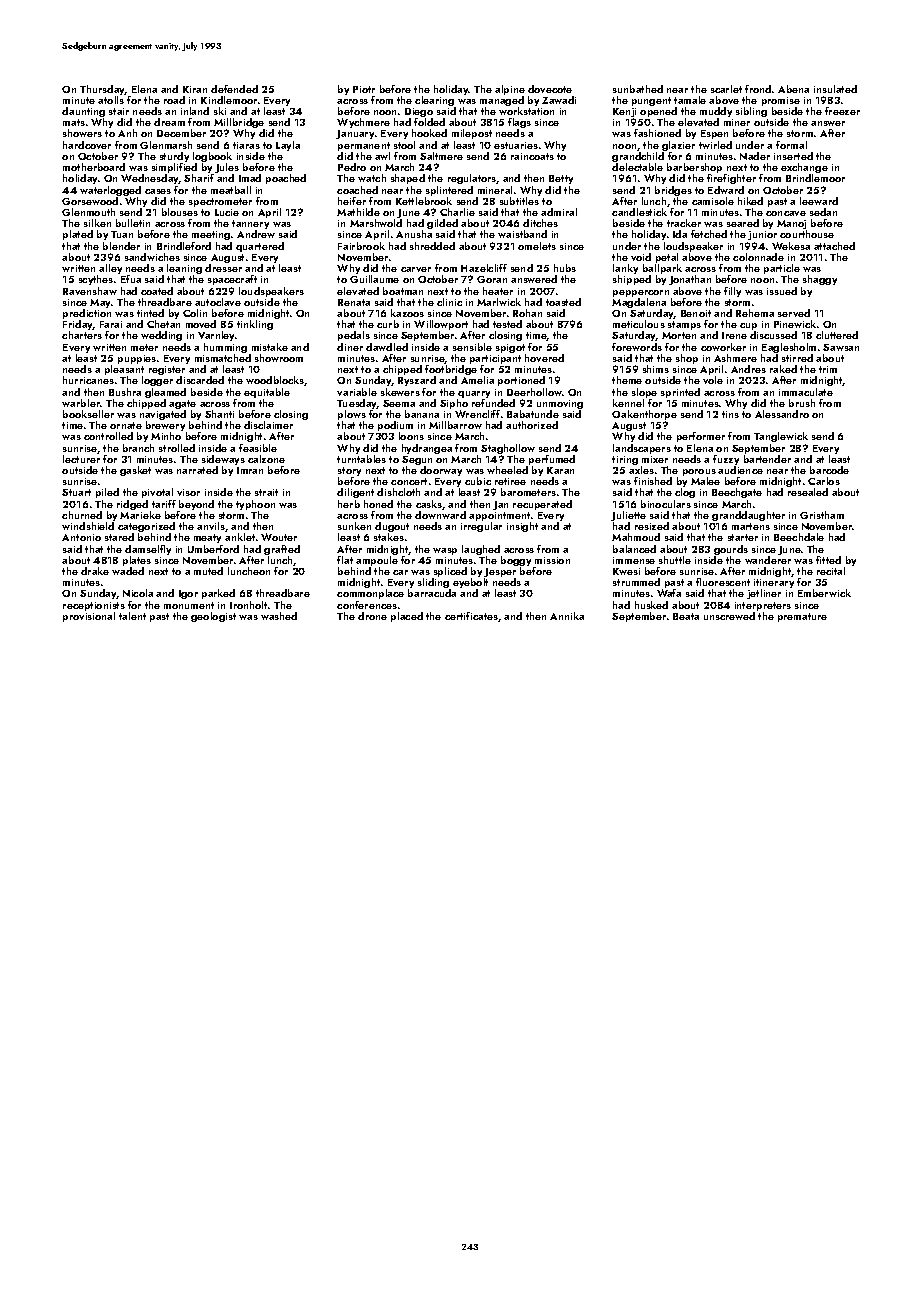 The image size is (924, 1308). I want to click on Oakenthorpe, so click(644, 415).
